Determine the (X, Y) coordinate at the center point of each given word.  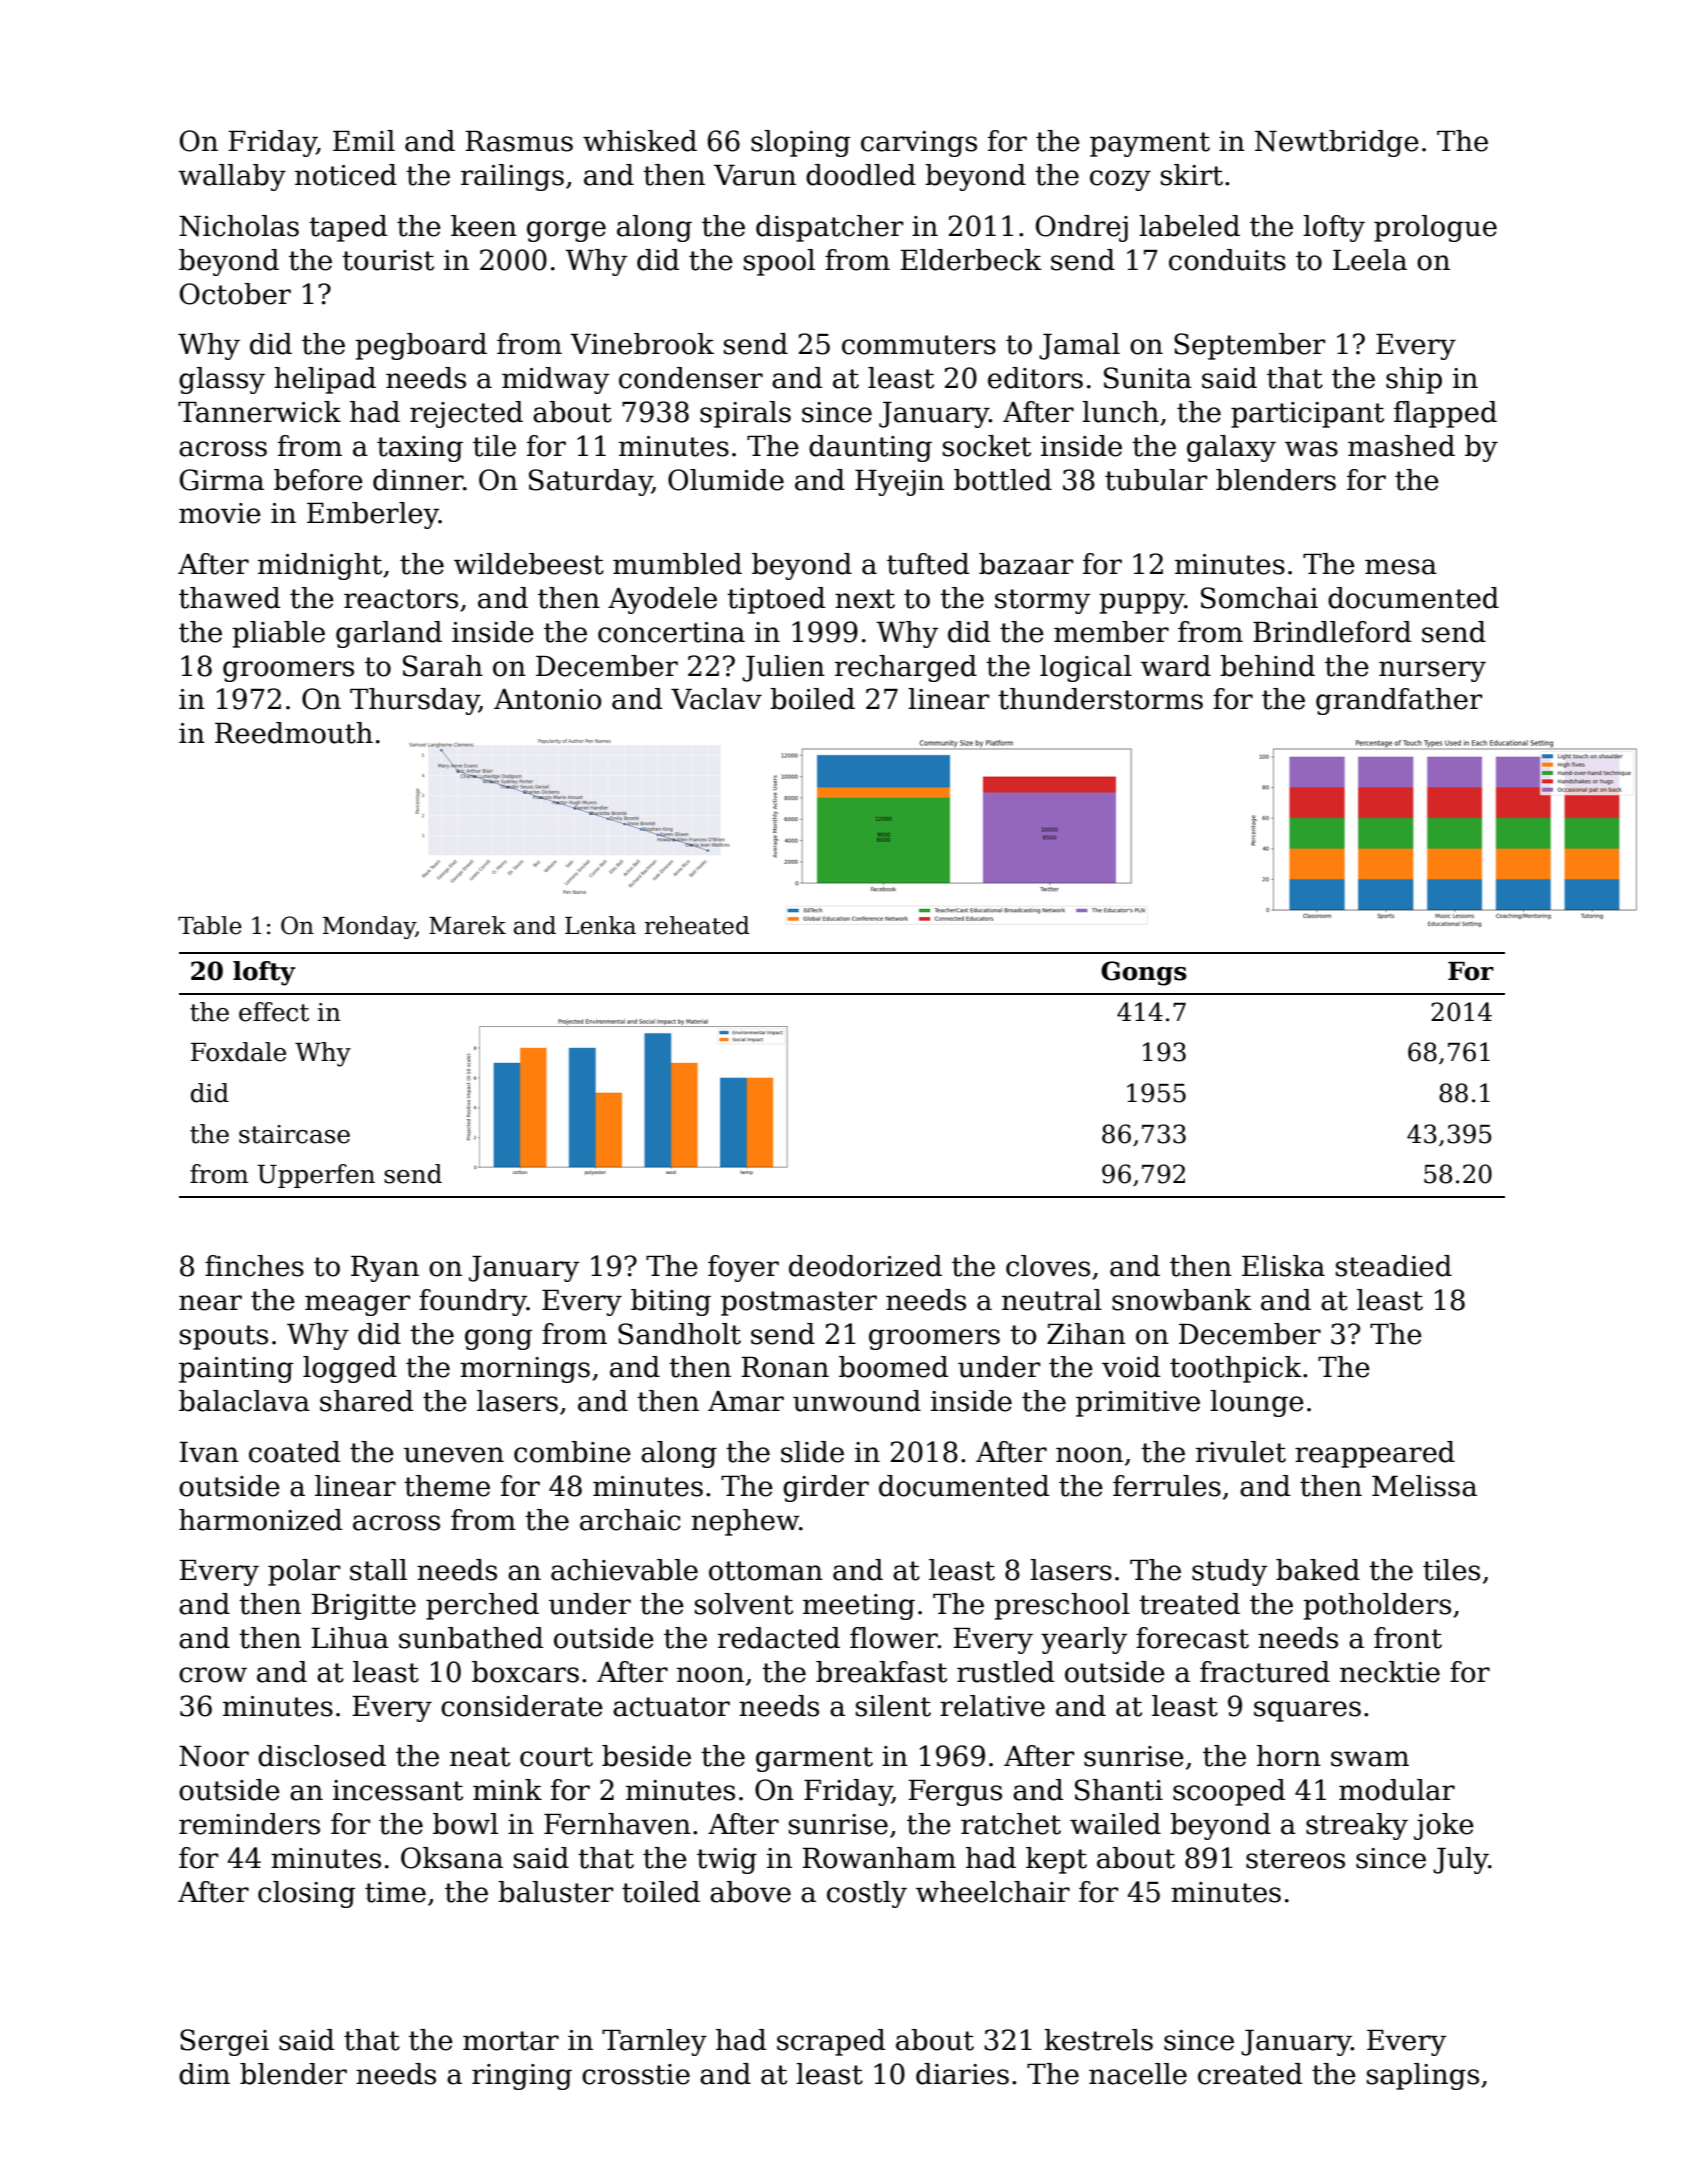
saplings (1423, 2076)
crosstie (636, 2074)
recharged (906, 668)
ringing (522, 2077)
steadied (1394, 1266)
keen (484, 226)
